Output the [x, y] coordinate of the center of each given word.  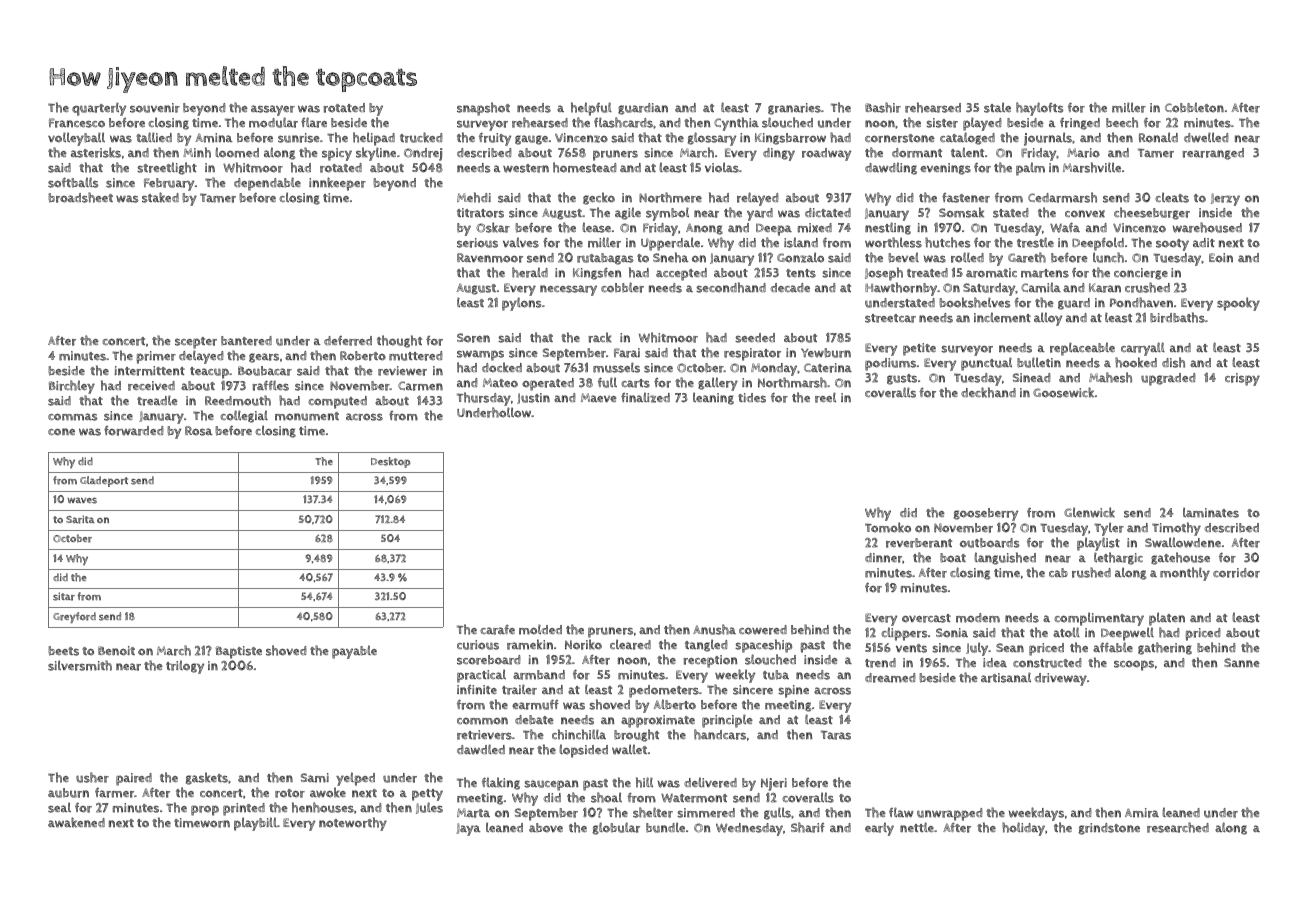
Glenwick [1089, 512]
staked [160, 197]
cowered [763, 630]
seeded [755, 338]
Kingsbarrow [790, 139]
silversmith [80, 665]
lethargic [1118, 559]
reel [825, 397]
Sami [315, 778]
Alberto [674, 704]
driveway [1060, 679]
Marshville [1092, 167]
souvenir [155, 108]
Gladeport [104, 481]
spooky [1238, 304]
